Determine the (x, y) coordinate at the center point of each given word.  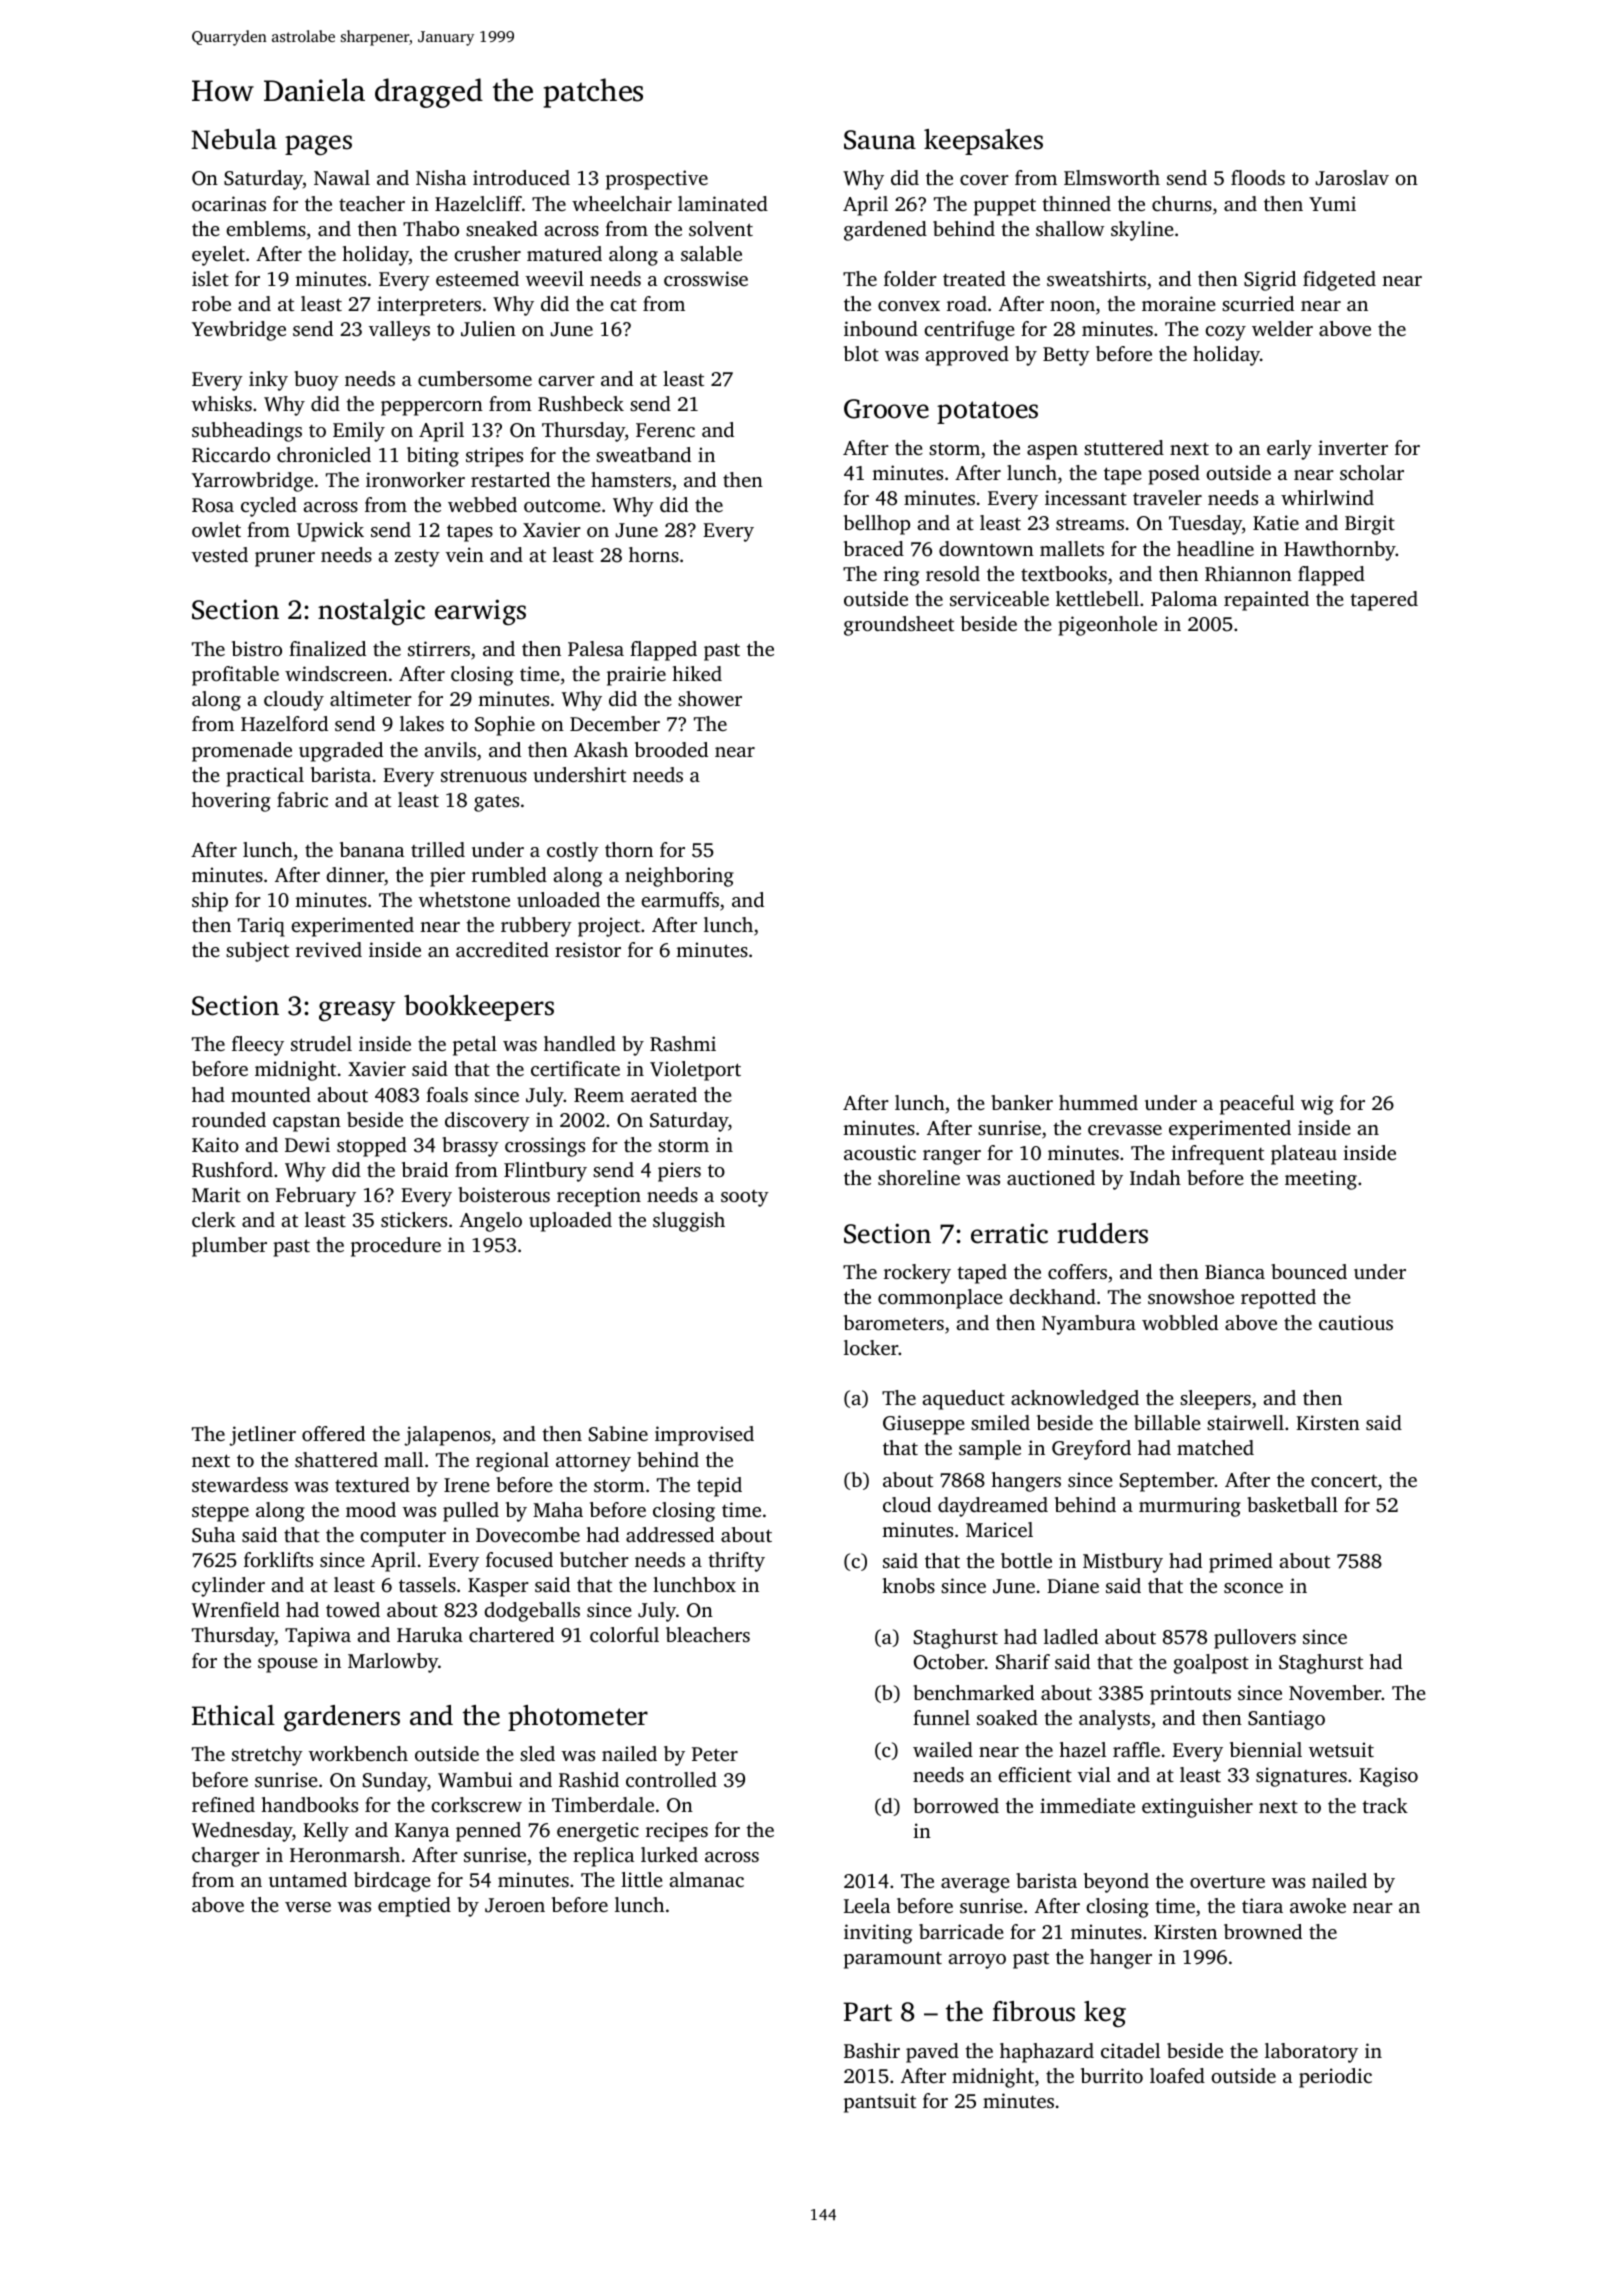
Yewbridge (239, 331)
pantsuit (880, 2103)
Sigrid (1270, 281)
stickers (414, 1219)
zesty (417, 558)
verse (308, 1907)
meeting (1321, 1180)
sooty (745, 1198)
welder (1282, 328)
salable (711, 253)
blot (861, 353)
